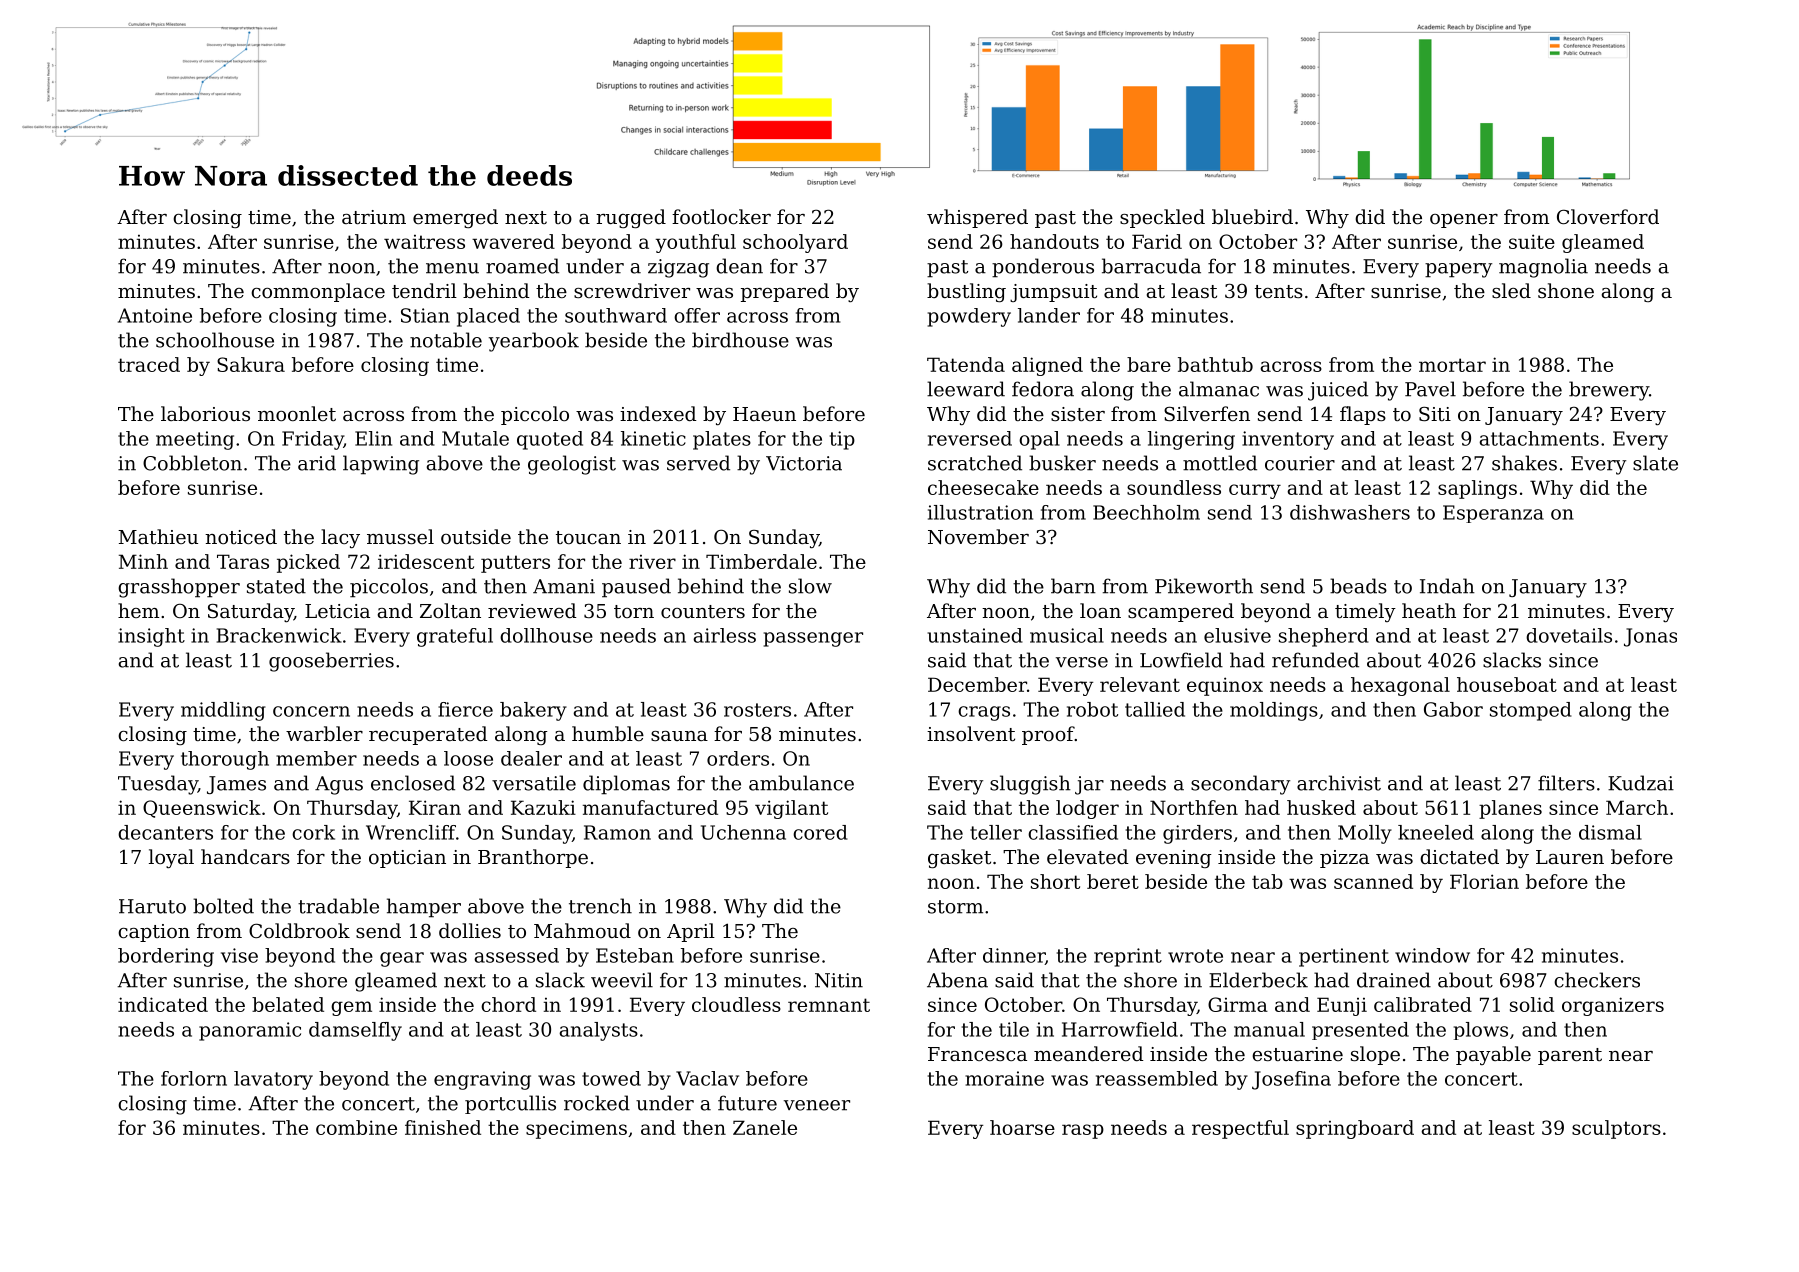 The width and height of the screenshot is (1799, 1272). I want to click on dismal, so click(1610, 832).
